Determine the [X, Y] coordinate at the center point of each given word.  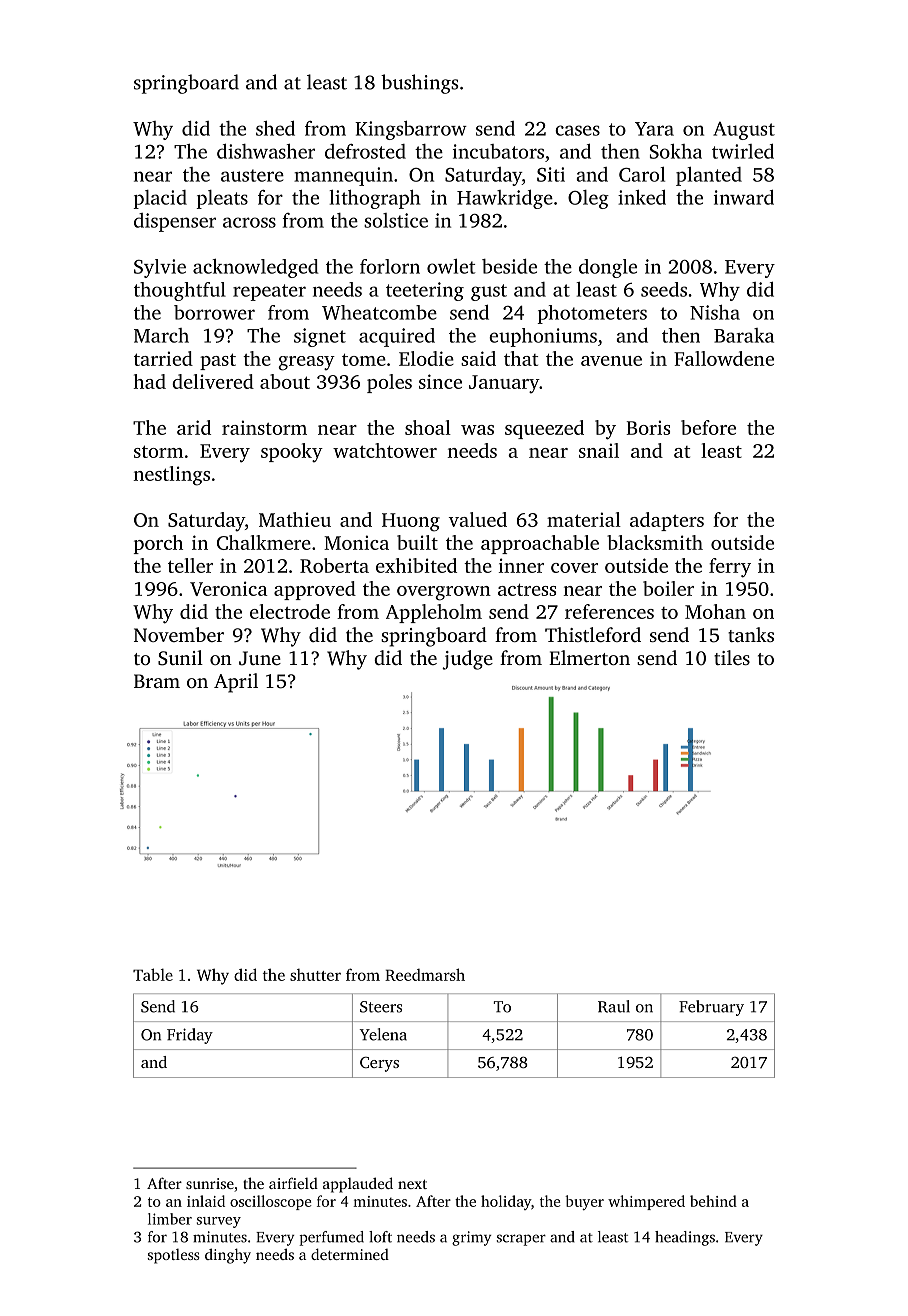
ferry [730, 568]
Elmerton [589, 657]
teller [190, 565]
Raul [614, 1006]
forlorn [390, 266]
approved [315, 590]
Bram [157, 681]
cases [577, 130]
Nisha [715, 312]
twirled [743, 151]
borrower [214, 312]
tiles [732, 657]
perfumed [331, 1238]
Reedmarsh [425, 974]
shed [275, 128]
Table [153, 974]
